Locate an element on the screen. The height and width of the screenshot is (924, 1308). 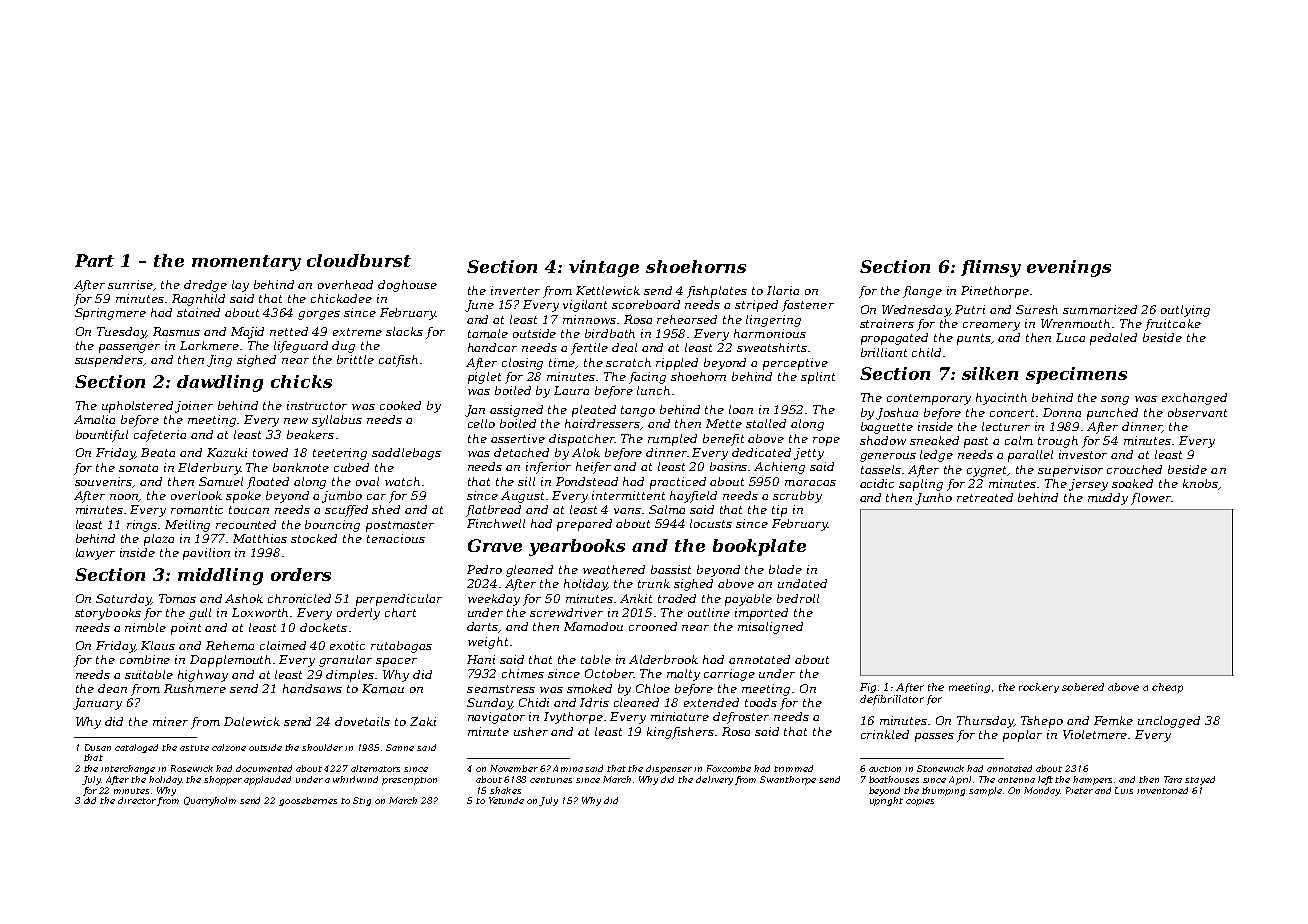
Hani is located at coordinates (481, 659).
